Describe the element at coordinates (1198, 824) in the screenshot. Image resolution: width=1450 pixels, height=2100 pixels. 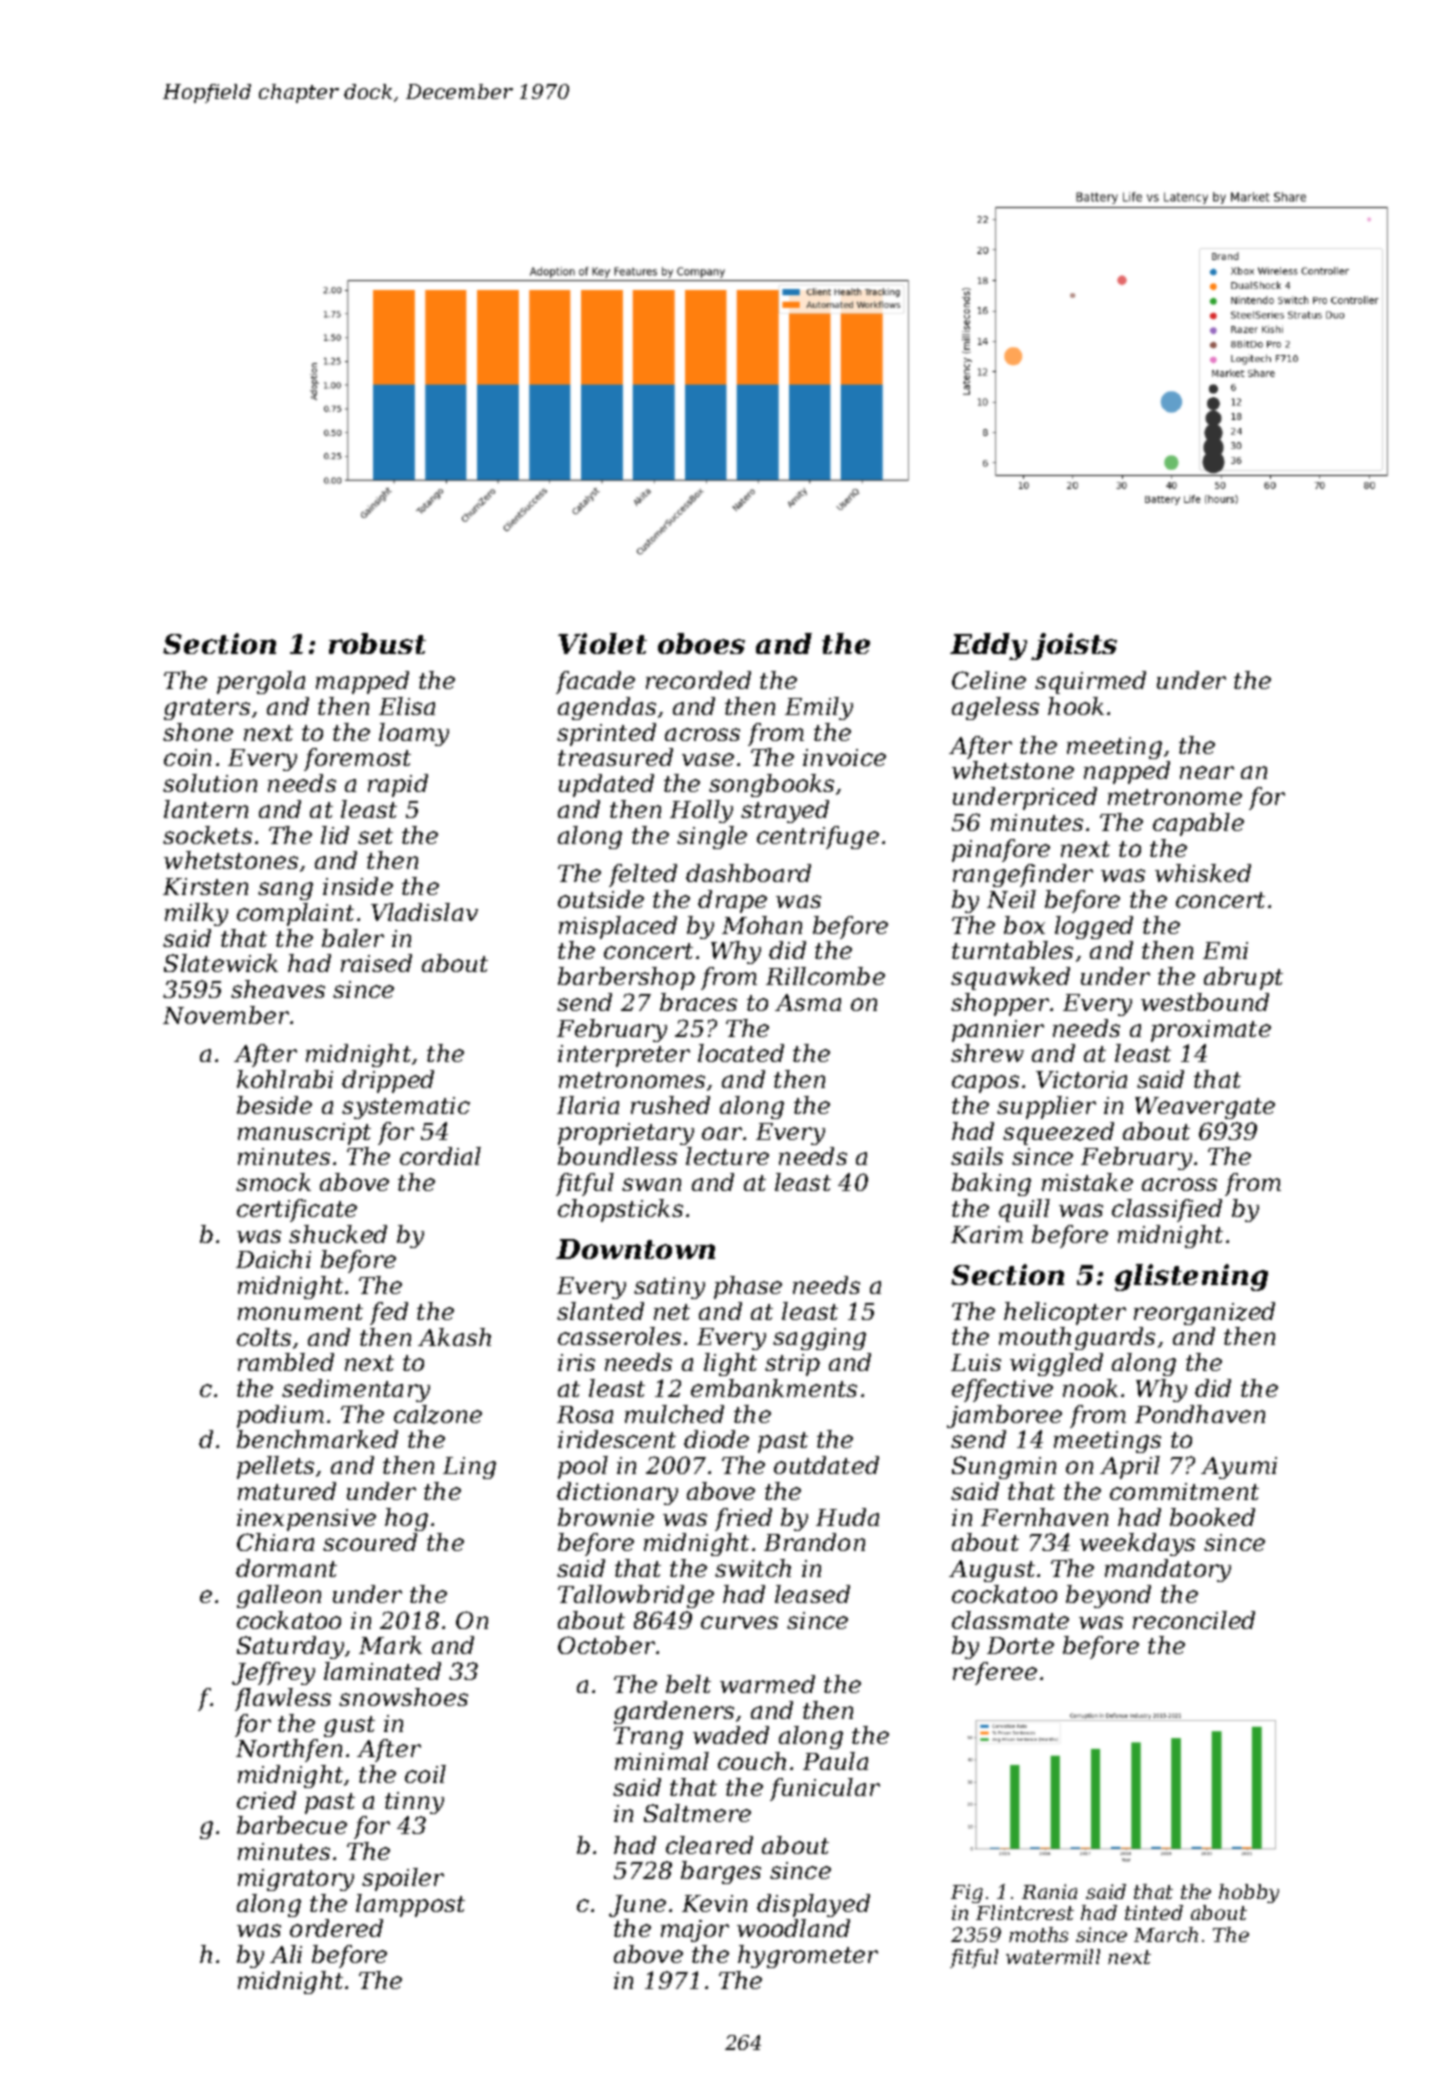
I see `capable` at that location.
